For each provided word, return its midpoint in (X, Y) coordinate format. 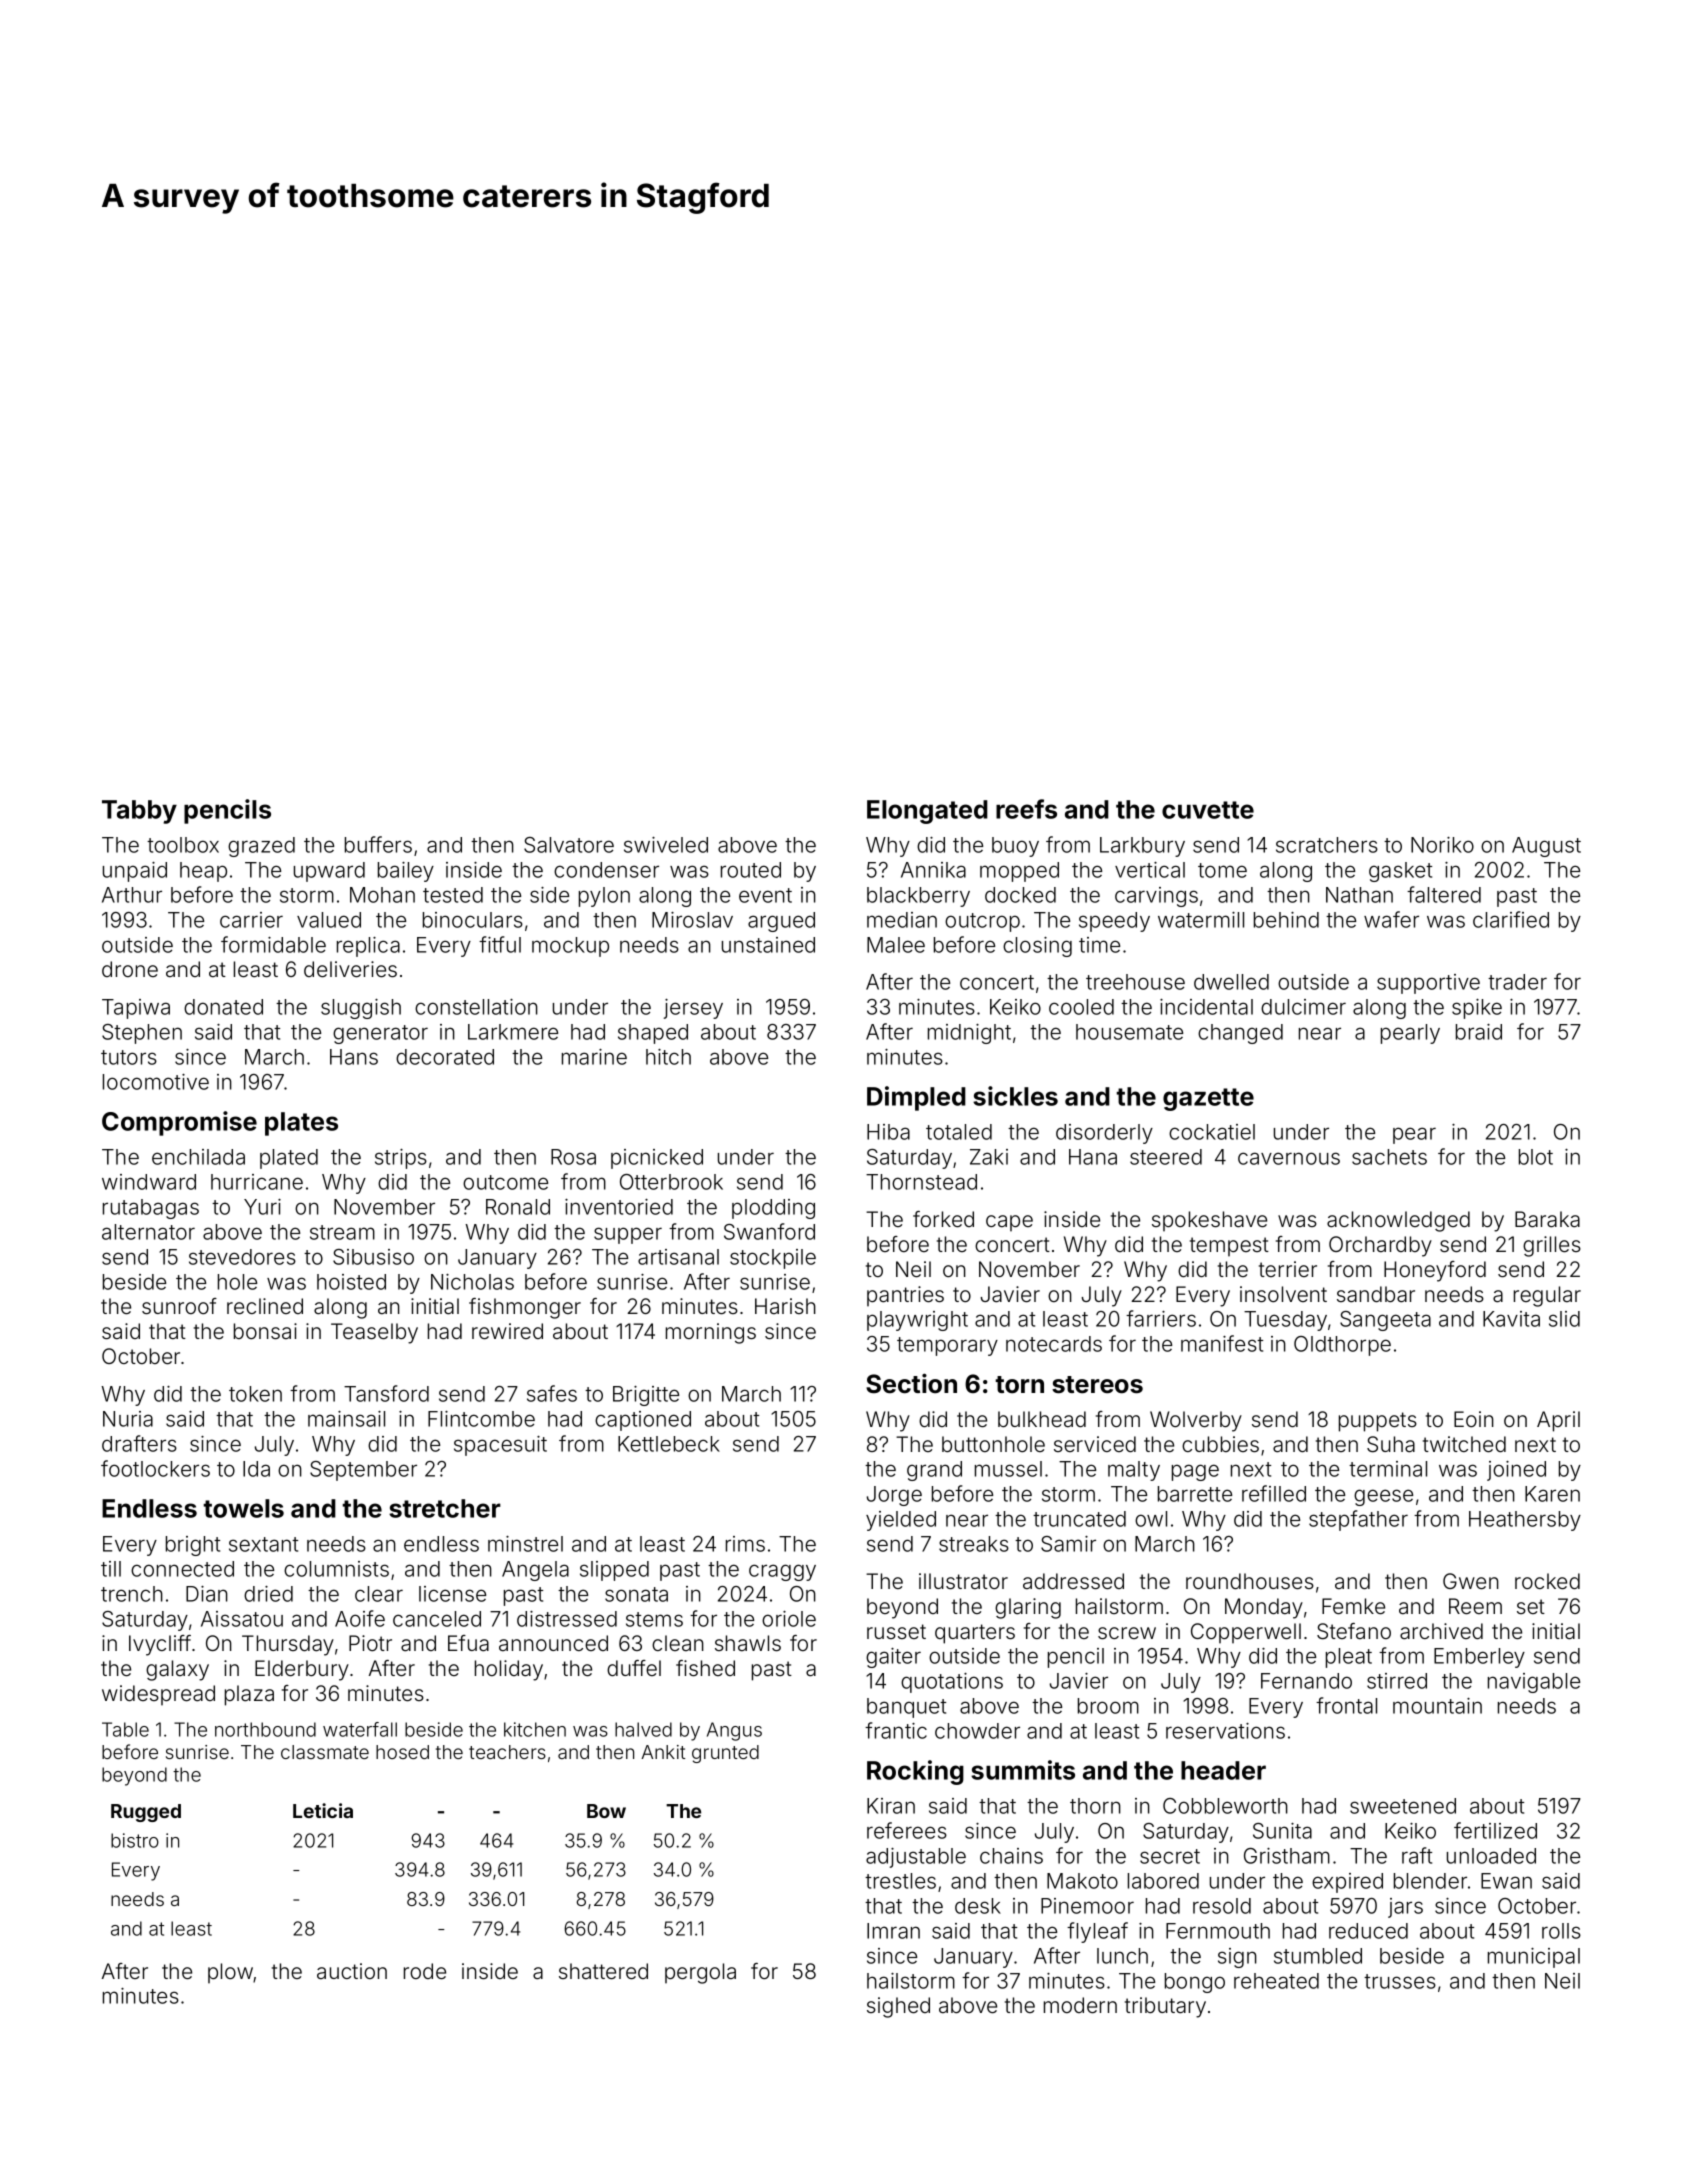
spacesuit (500, 1446)
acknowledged (1398, 1221)
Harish (785, 1306)
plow (231, 1973)
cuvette (1208, 810)
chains (1011, 1856)
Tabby (139, 812)
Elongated (927, 812)
